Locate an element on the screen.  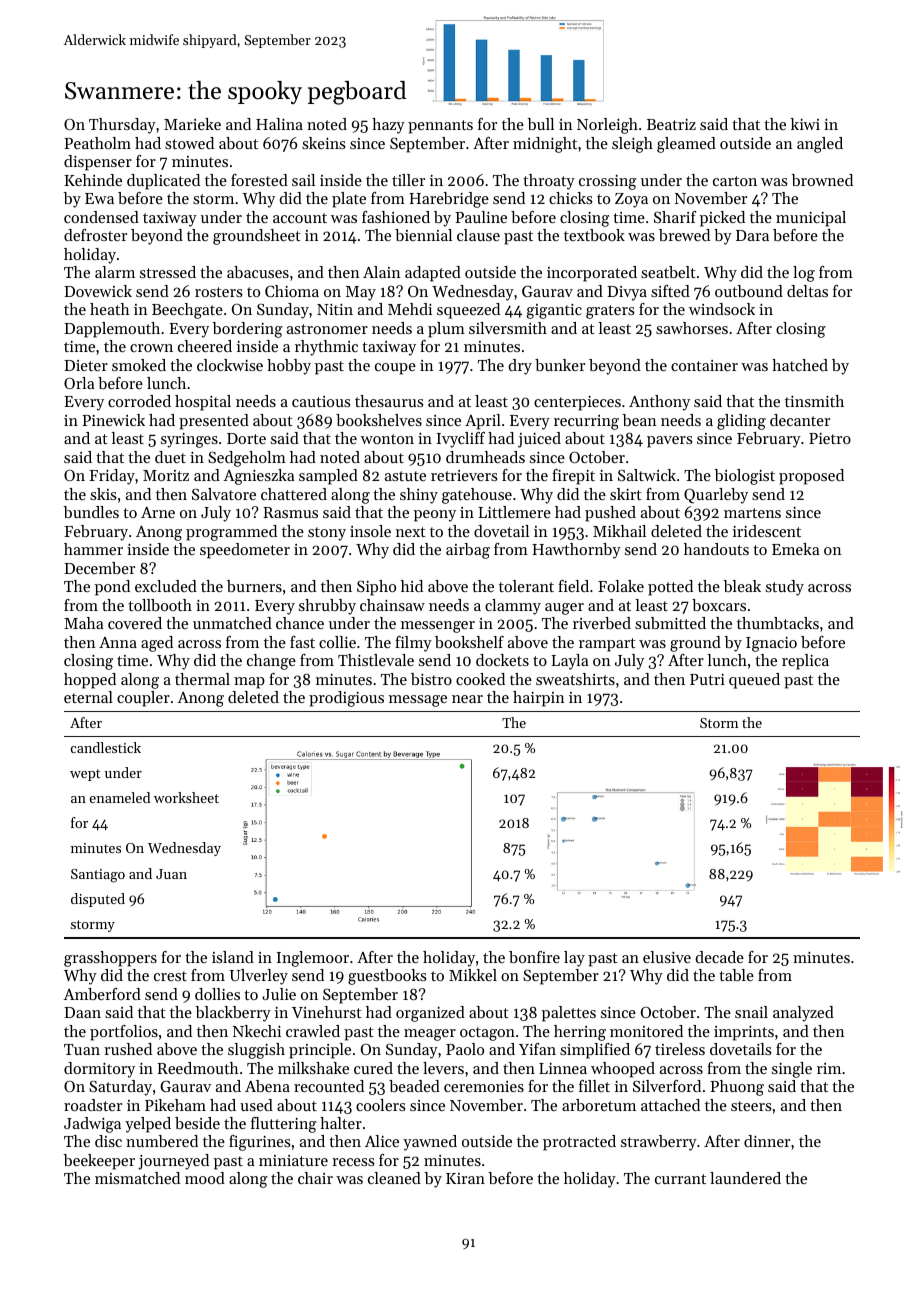
cautious is located at coordinates (321, 401).
